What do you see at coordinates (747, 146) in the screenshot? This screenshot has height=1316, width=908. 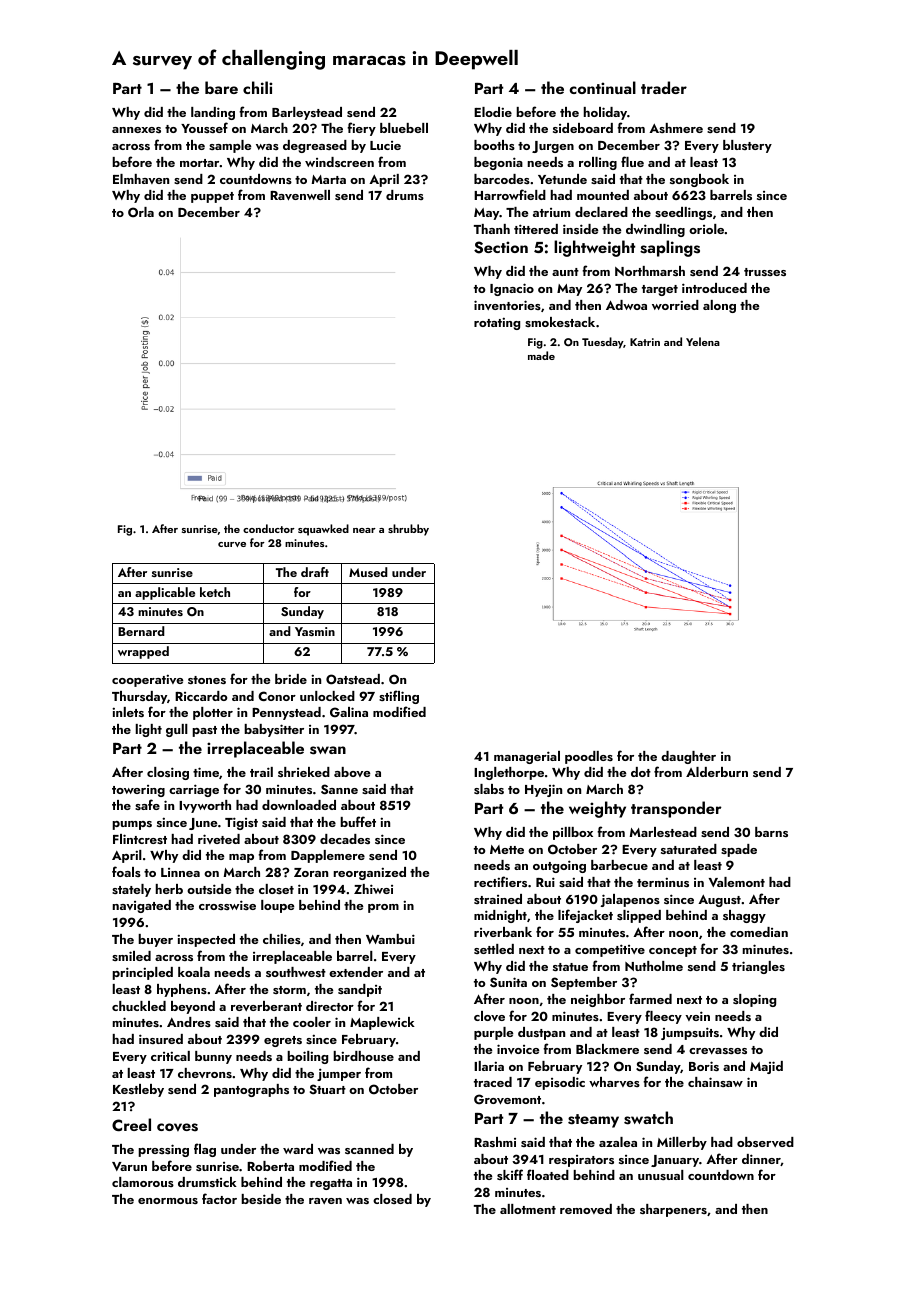 I see `blustery` at bounding box center [747, 146].
